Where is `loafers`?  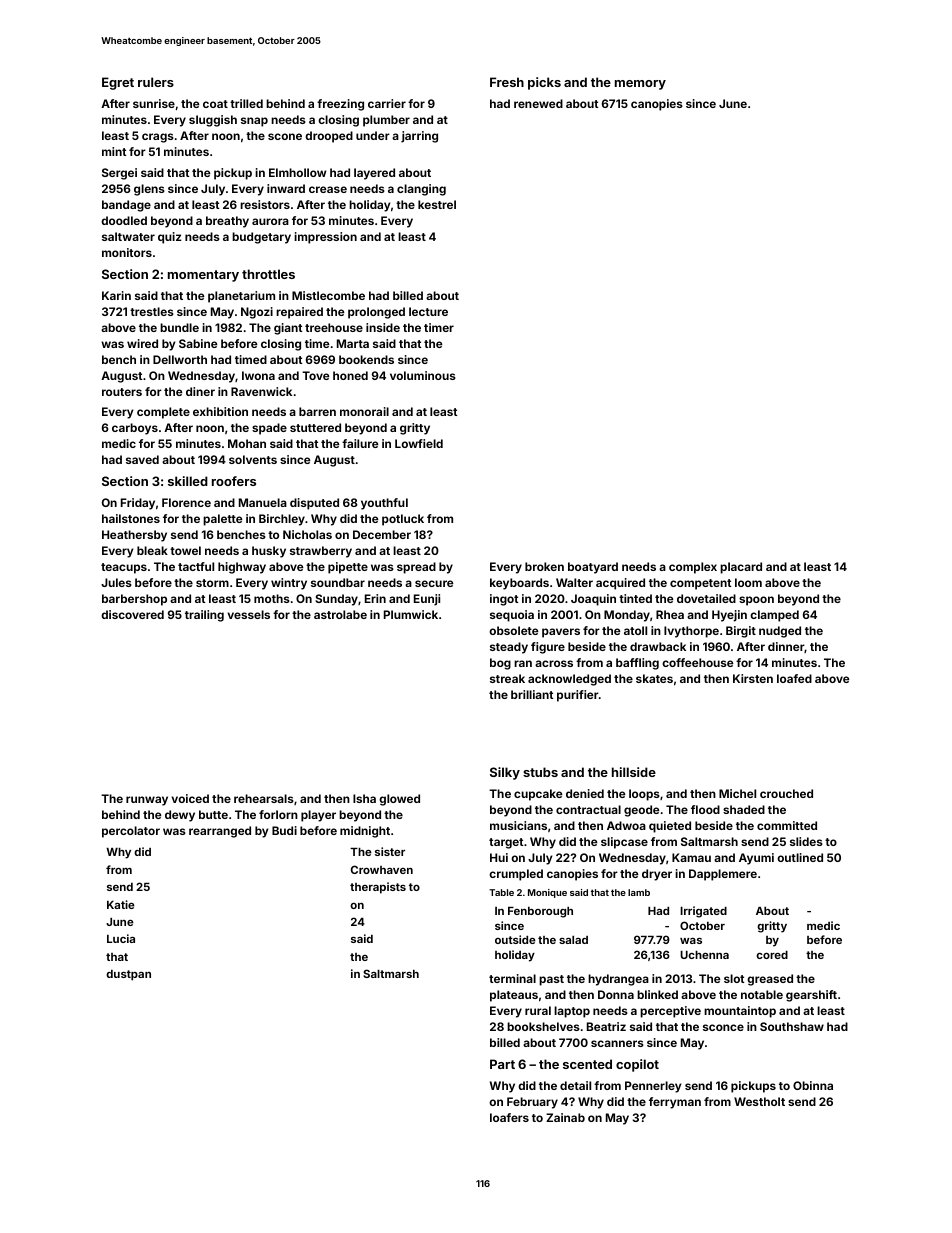 loafers is located at coordinates (509, 1117).
